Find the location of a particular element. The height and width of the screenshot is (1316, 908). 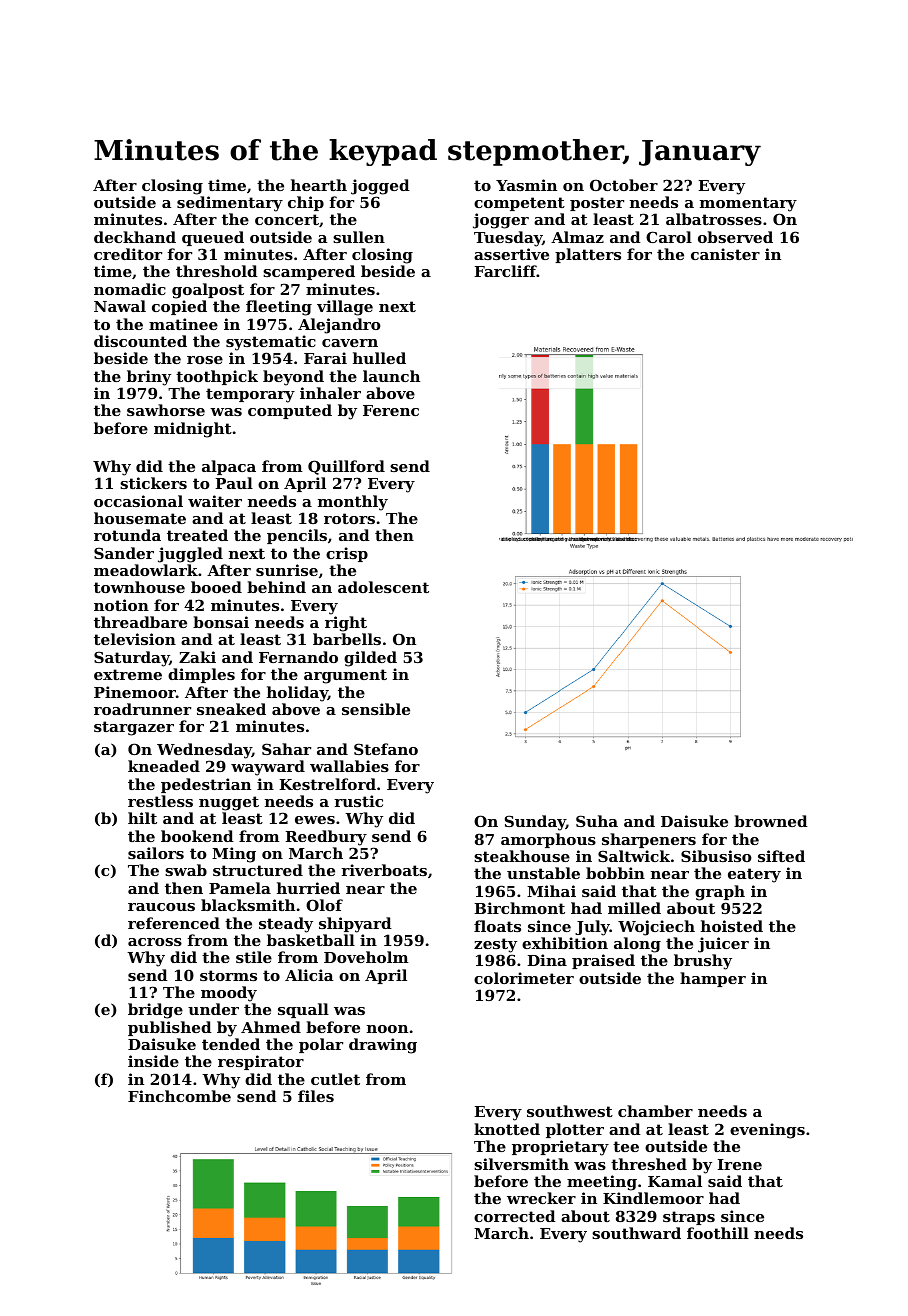

Irene is located at coordinates (739, 1164).
